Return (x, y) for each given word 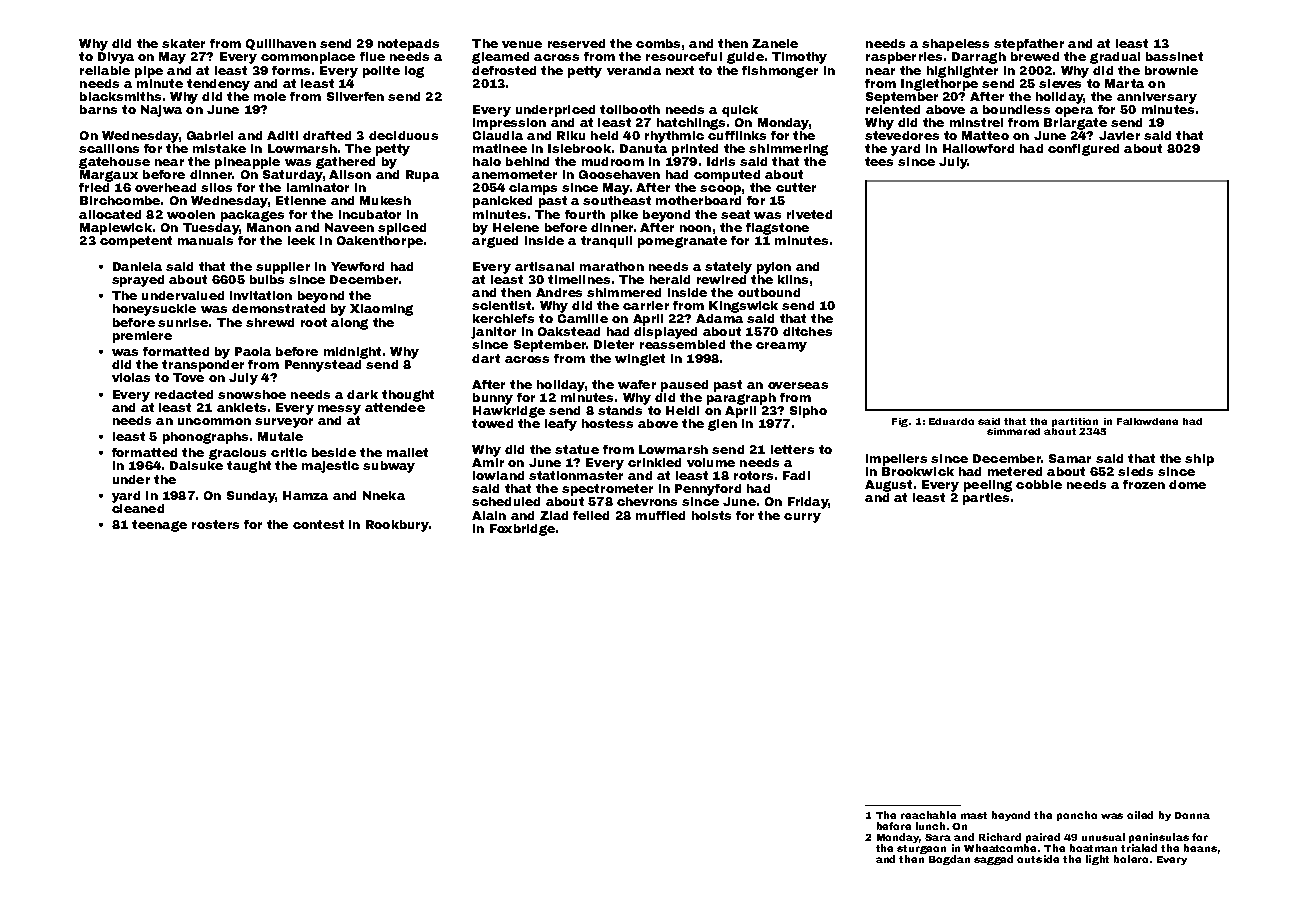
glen (722, 425)
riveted (809, 214)
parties (986, 499)
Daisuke (196, 465)
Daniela (137, 266)
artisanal (544, 266)
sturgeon (921, 849)
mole (270, 96)
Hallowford (978, 148)
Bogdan (949, 860)
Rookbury (397, 526)
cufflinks (737, 135)
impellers (896, 460)
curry (802, 518)
